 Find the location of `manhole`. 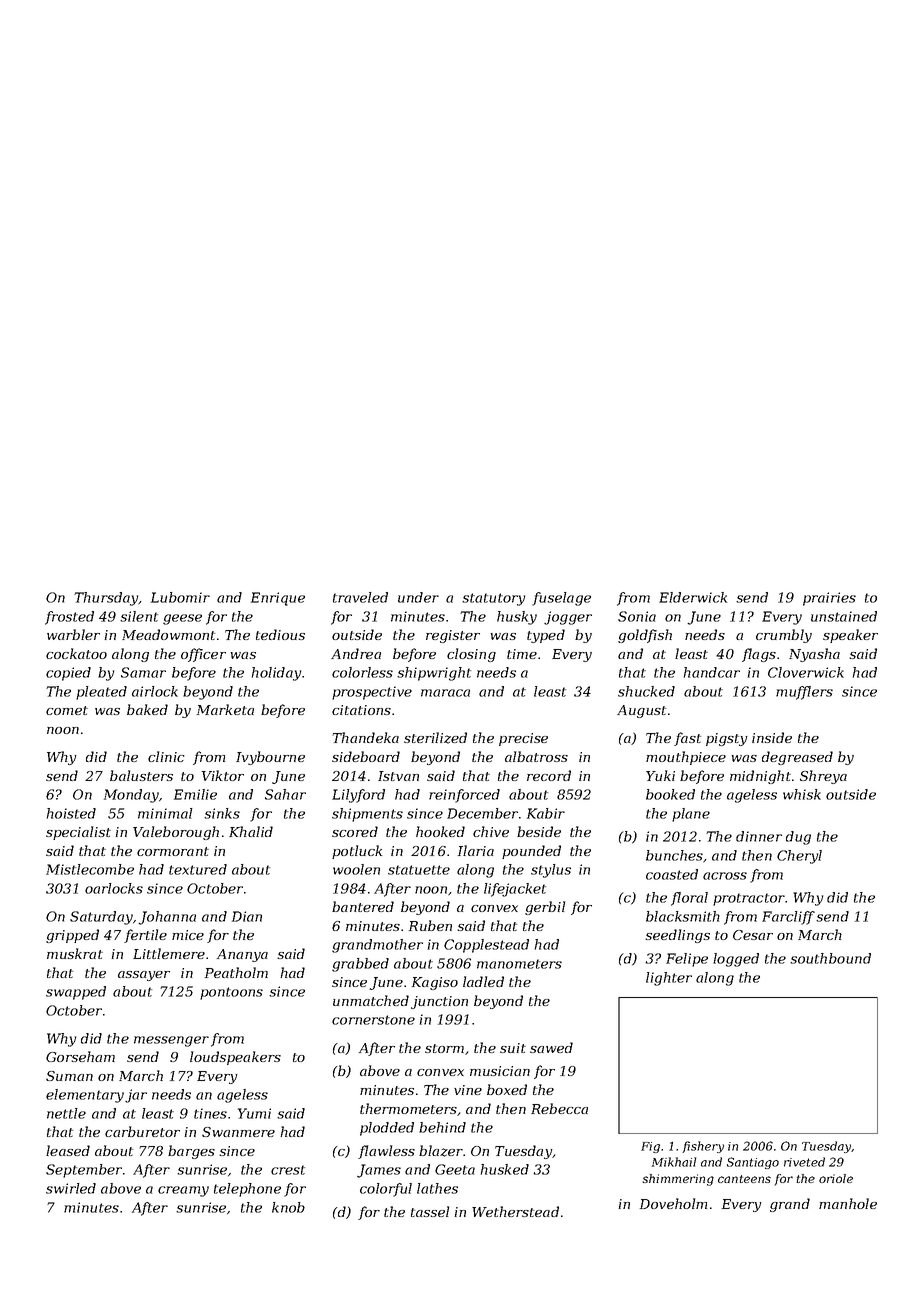

manhole is located at coordinates (848, 1203).
